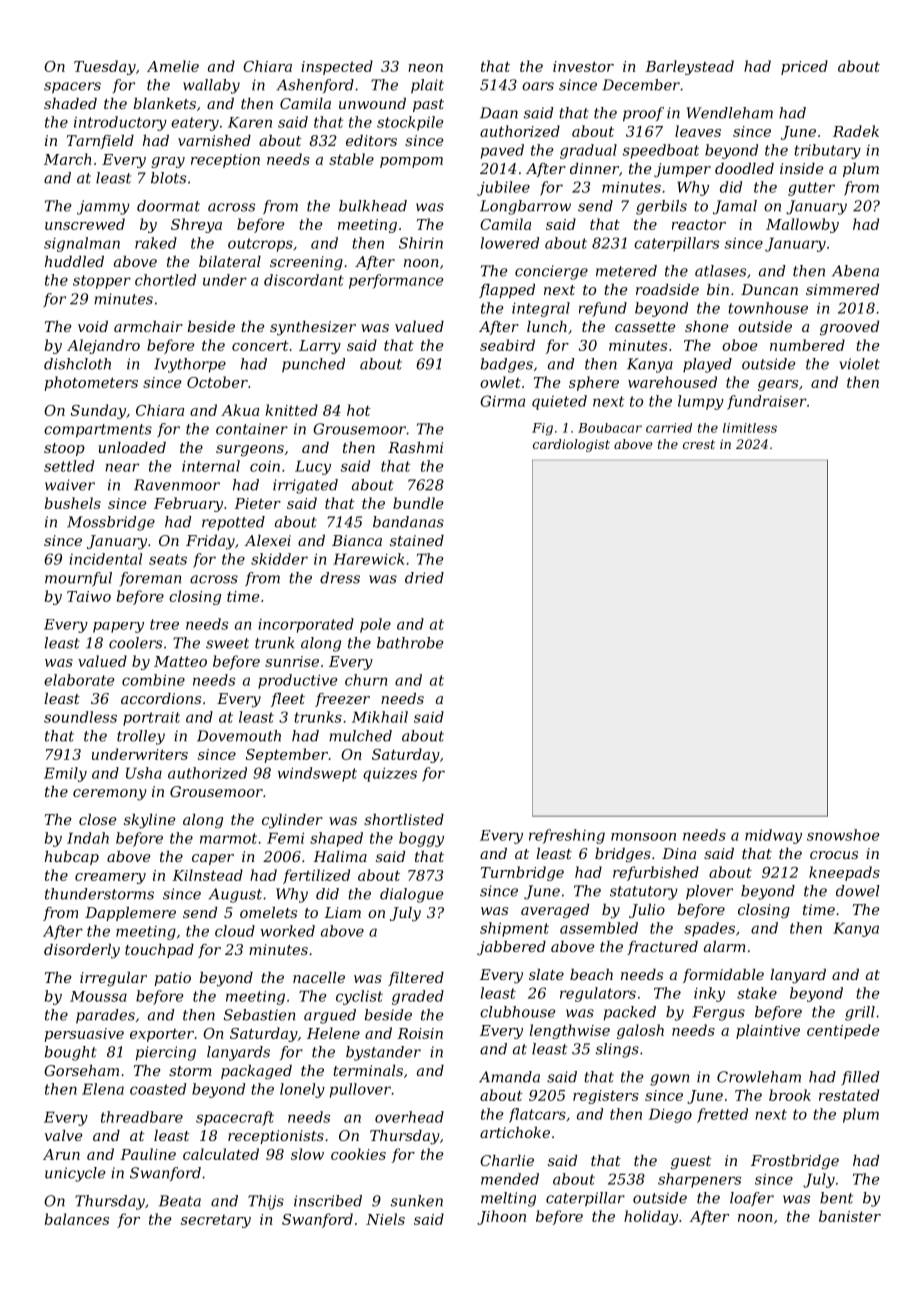 The image size is (924, 1308). I want to click on August, so click(235, 895).
